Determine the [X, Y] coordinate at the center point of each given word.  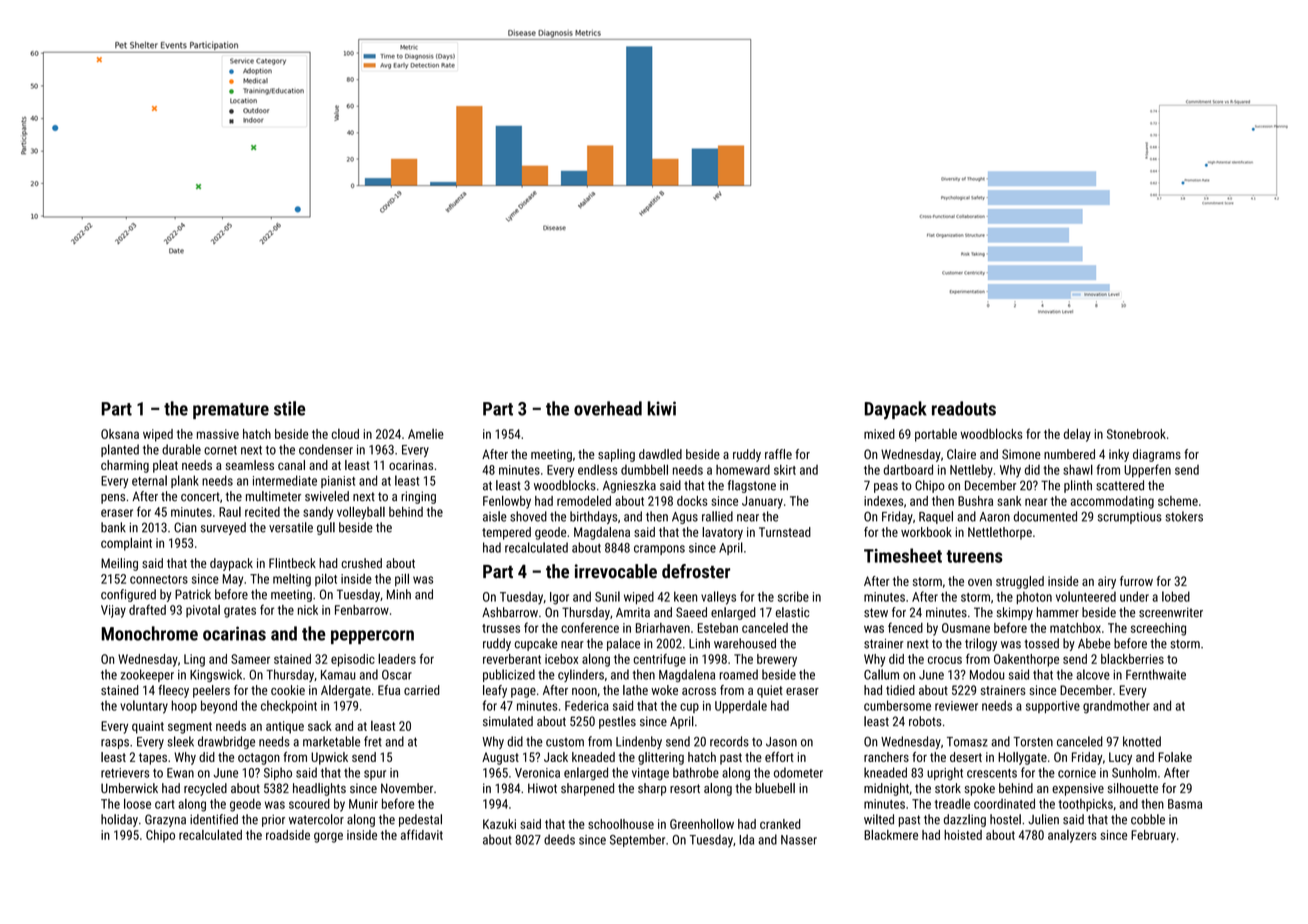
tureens [974, 556]
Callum [881, 674]
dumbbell [644, 469]
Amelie [426, 434]
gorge [328, 837]
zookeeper [147, 675]
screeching [1158, 629]
